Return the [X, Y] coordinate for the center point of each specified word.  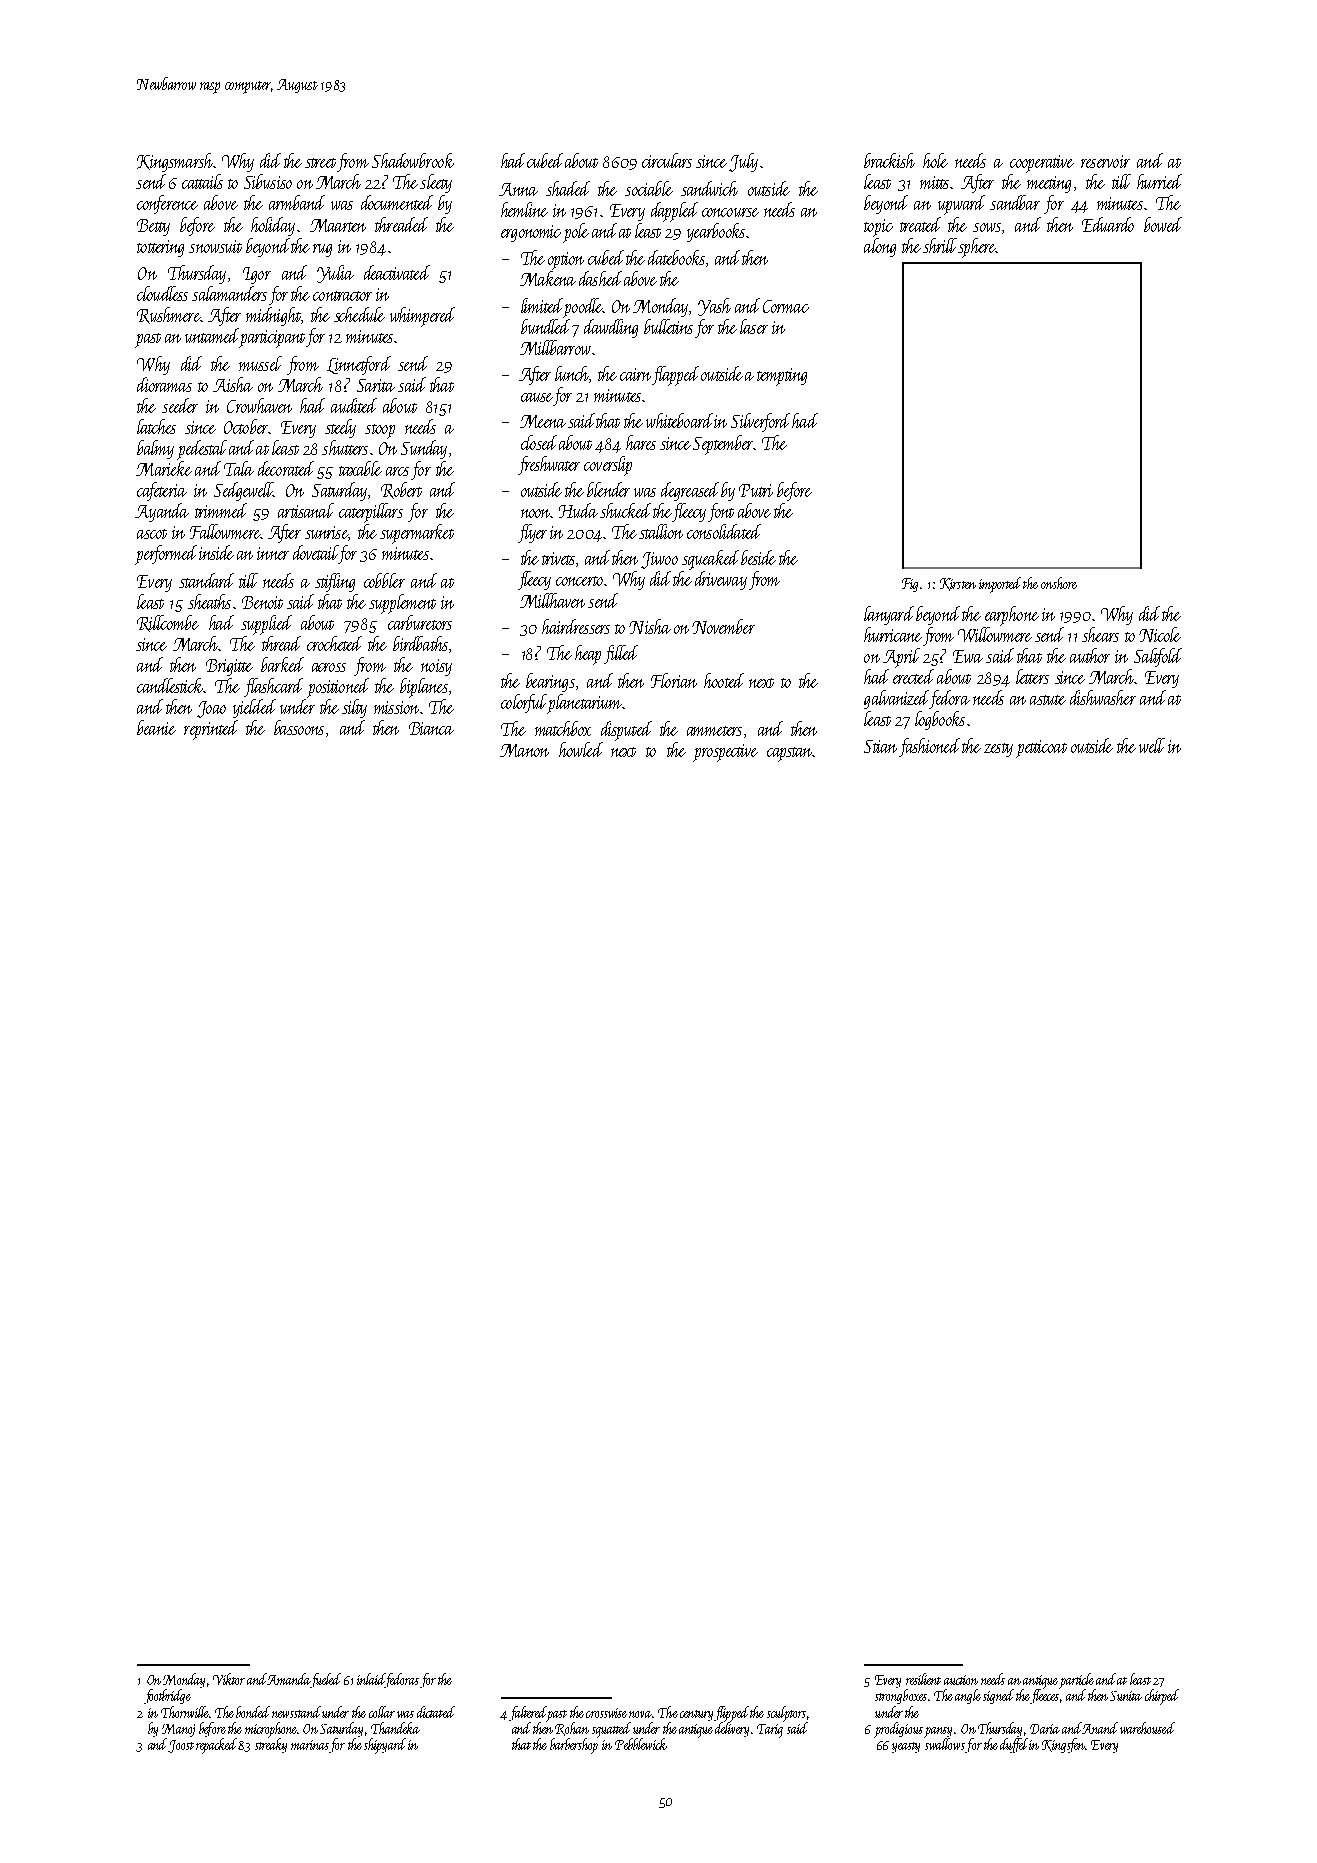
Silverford [760, 422]
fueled [325, 1680]
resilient [923, 1679]
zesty [998, 750]
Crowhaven [259, 405]
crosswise [606, 1713]
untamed [212, 335]
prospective [725, 753]
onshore [1059, 583]
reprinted [211, 730]
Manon [524, 750]
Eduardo [1108, 224]
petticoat [1041, 749]
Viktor [229, 1679]
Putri [756, 490]
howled [581, 749]
